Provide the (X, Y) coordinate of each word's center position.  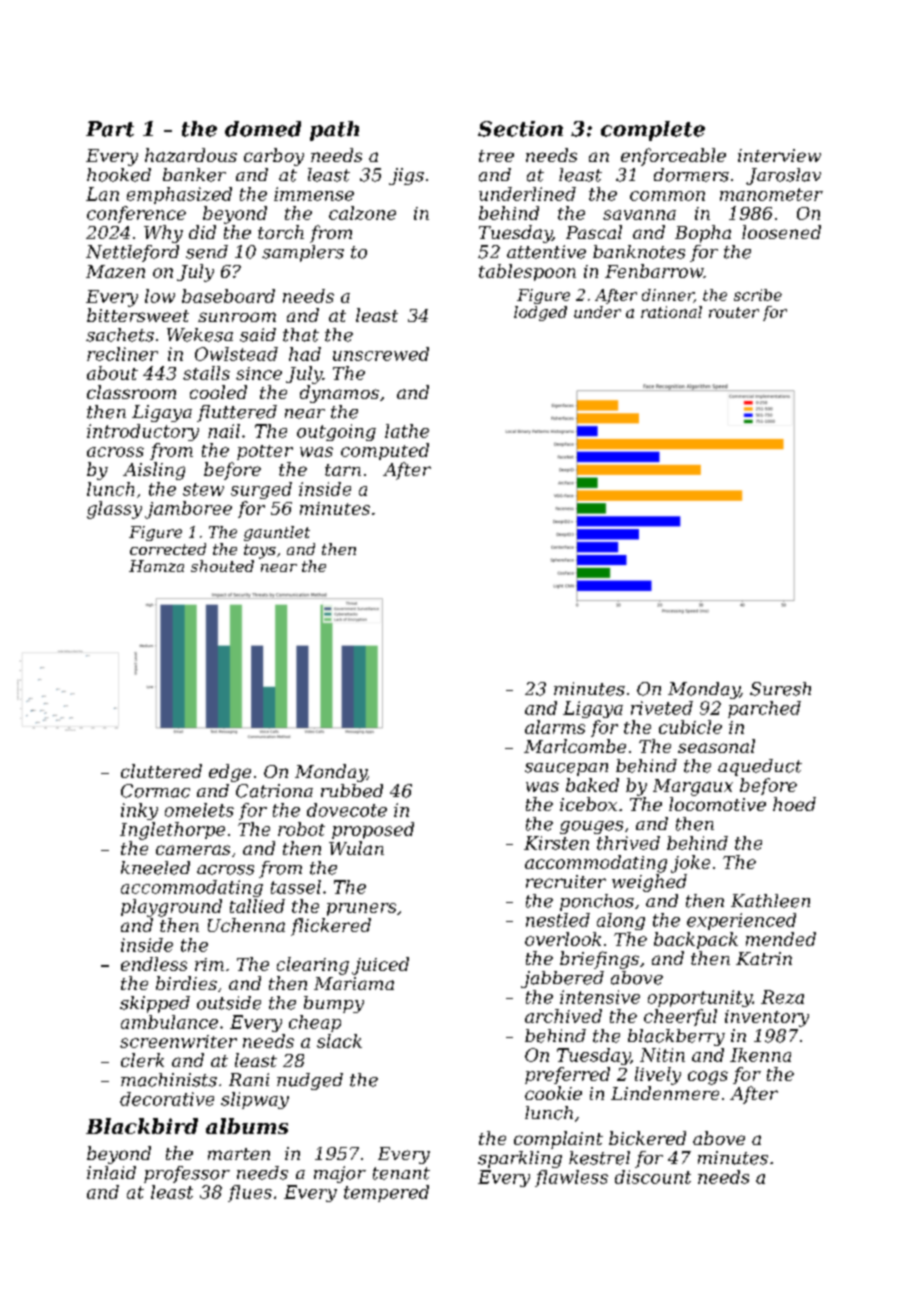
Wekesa (200, 335)
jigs (406, 176)
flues (250, 1193)
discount (653, 1177)
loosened (781, 232)
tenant (401, 1173)
